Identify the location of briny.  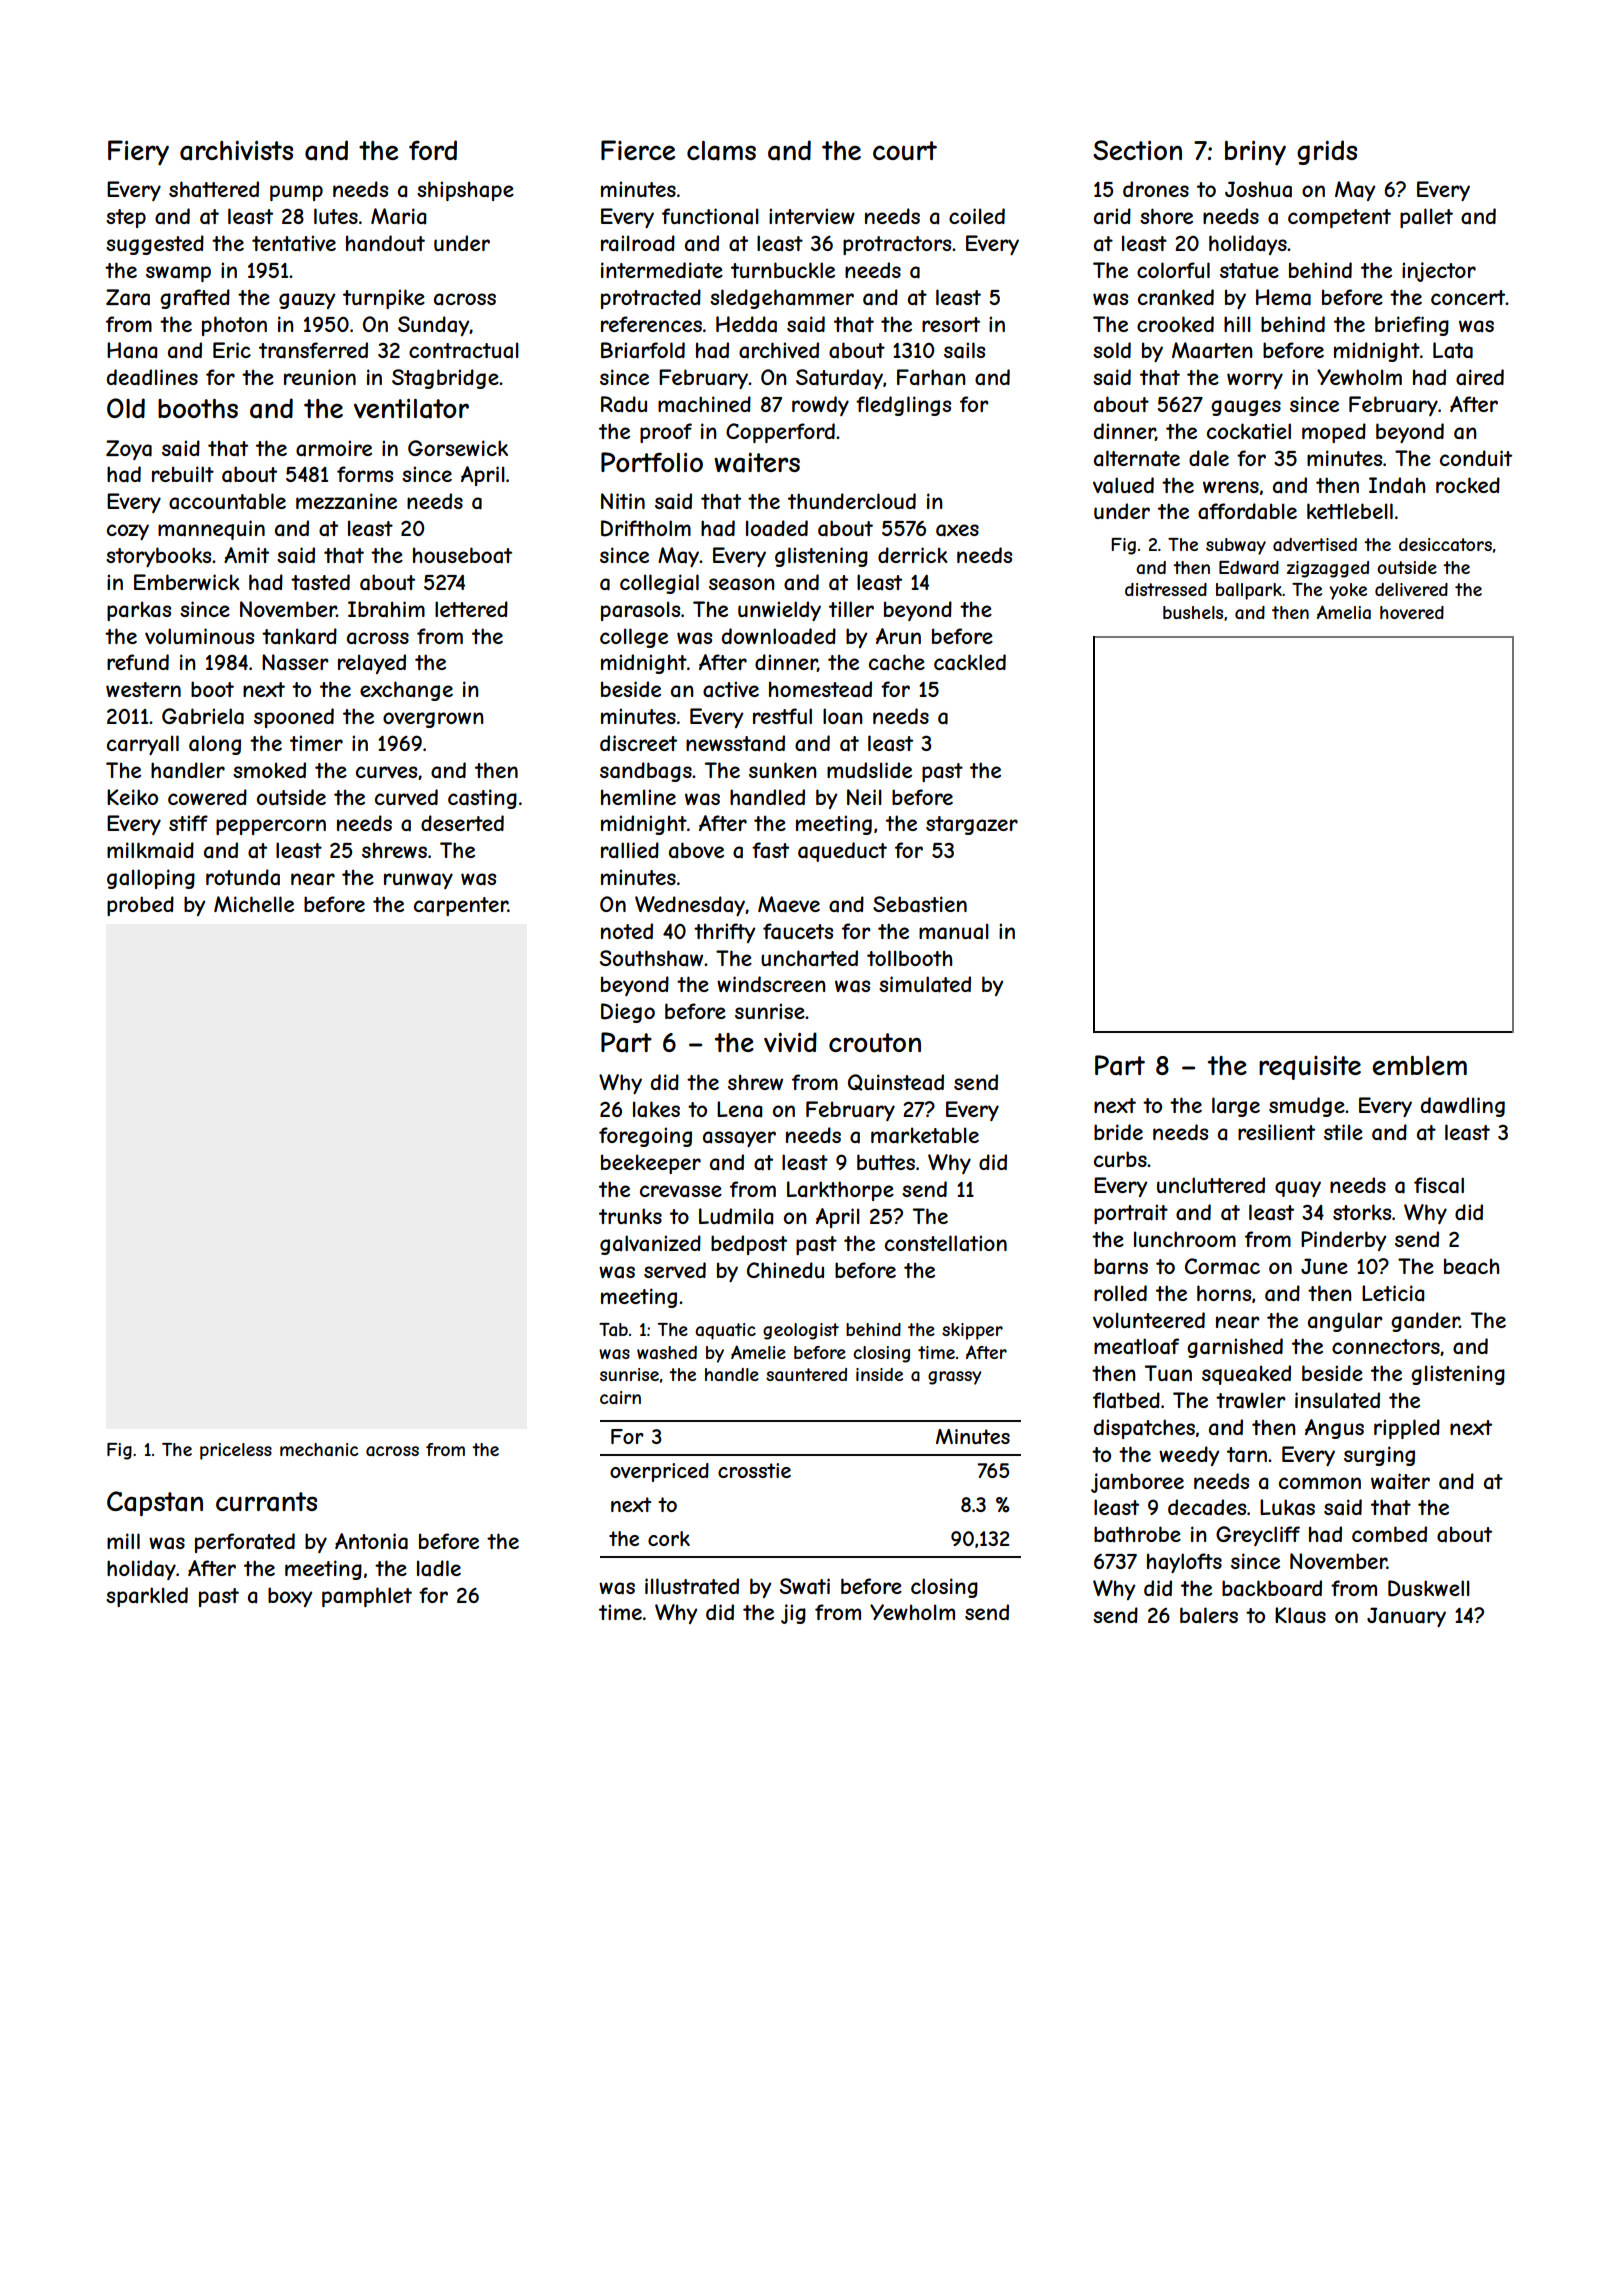
(1255, 153).
